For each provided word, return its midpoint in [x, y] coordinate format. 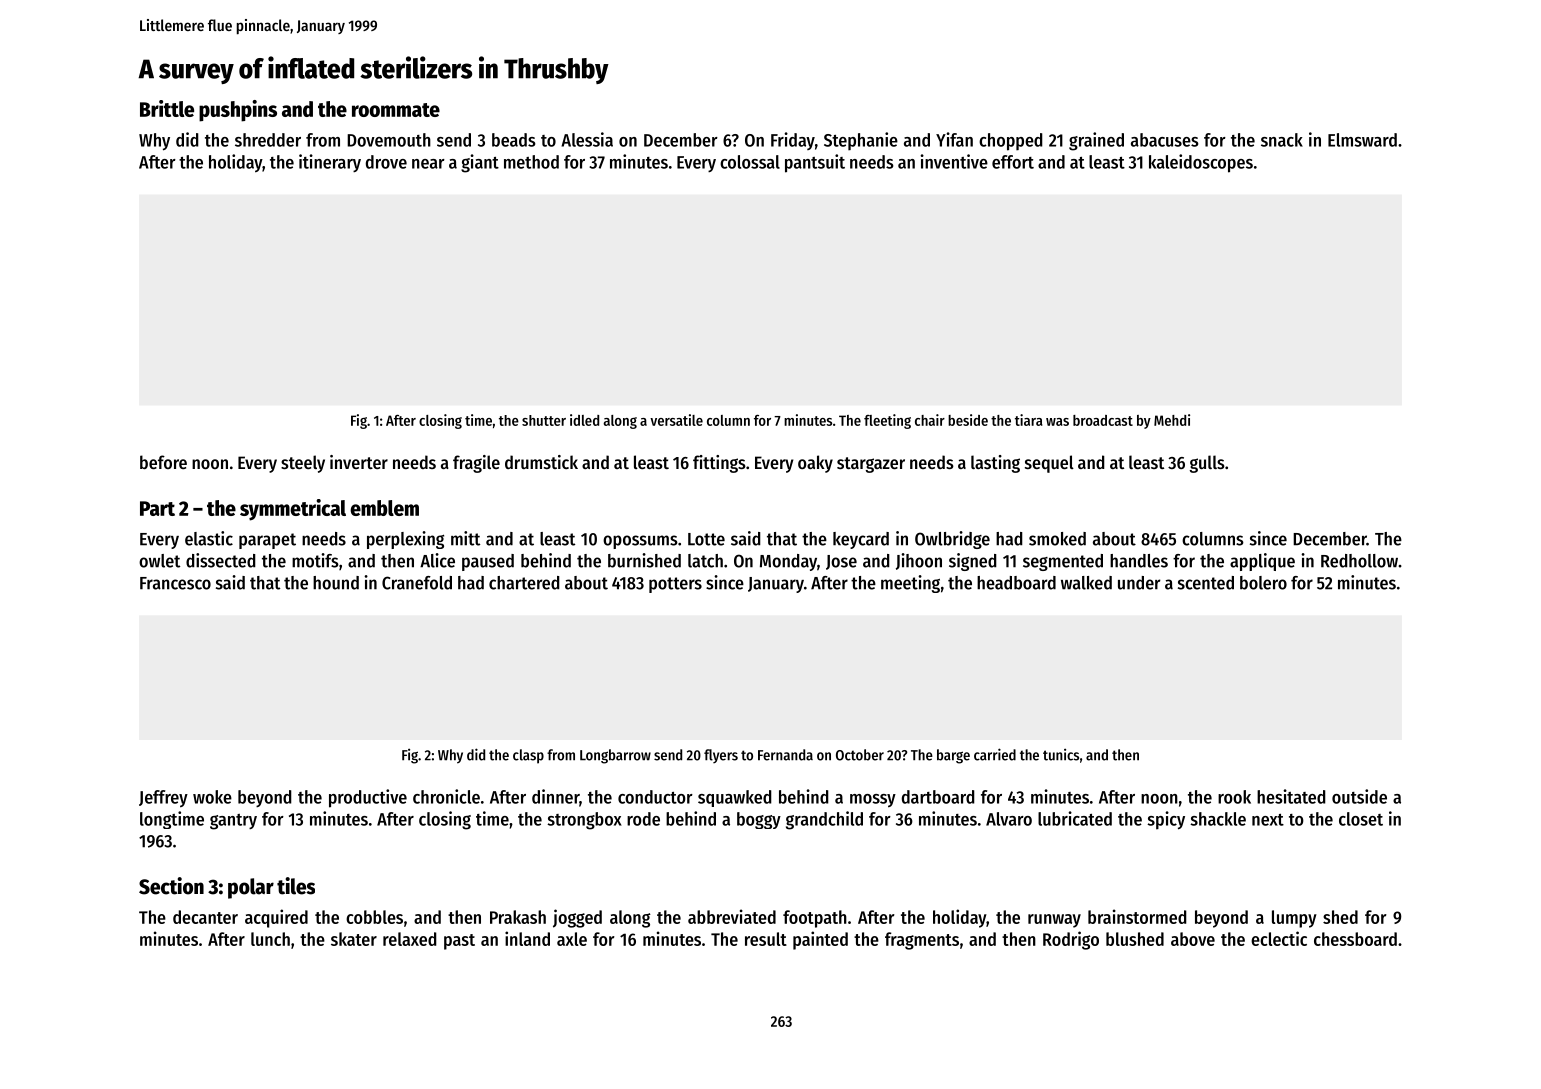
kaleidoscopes [1201, 163]
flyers [721, 756]
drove [386, 162]
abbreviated [732, 916]
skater [354, 939]
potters [675, 585]
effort [1013, 162]
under [1139, 583]
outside [1359, 796]
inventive [954, 161]
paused [488, 562]
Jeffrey [163, 799]
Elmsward [1362, 140]
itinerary [330, 163]
